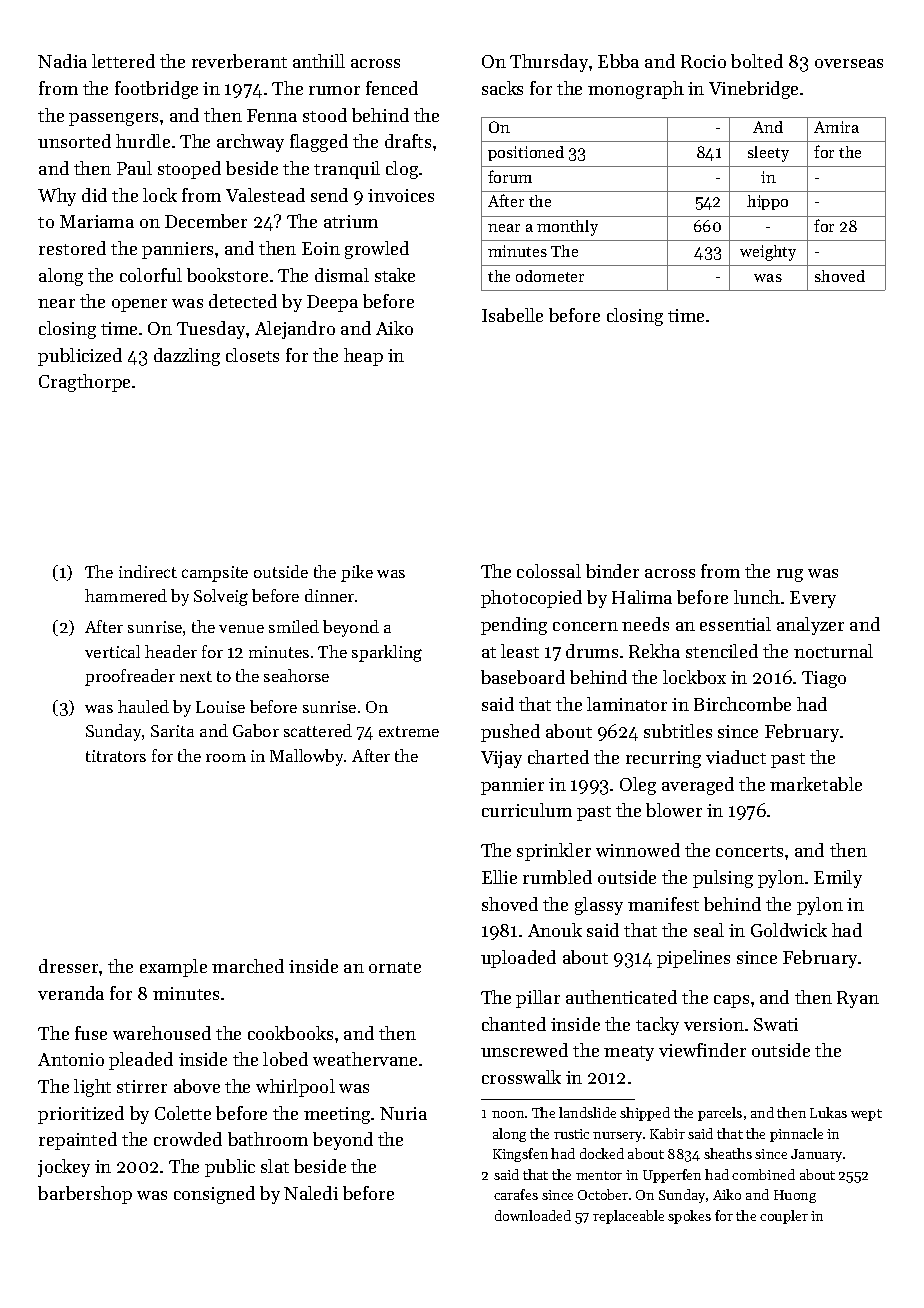  Describe the element at coordinates (768, 154) in the page. I see `sleety` at that location.
